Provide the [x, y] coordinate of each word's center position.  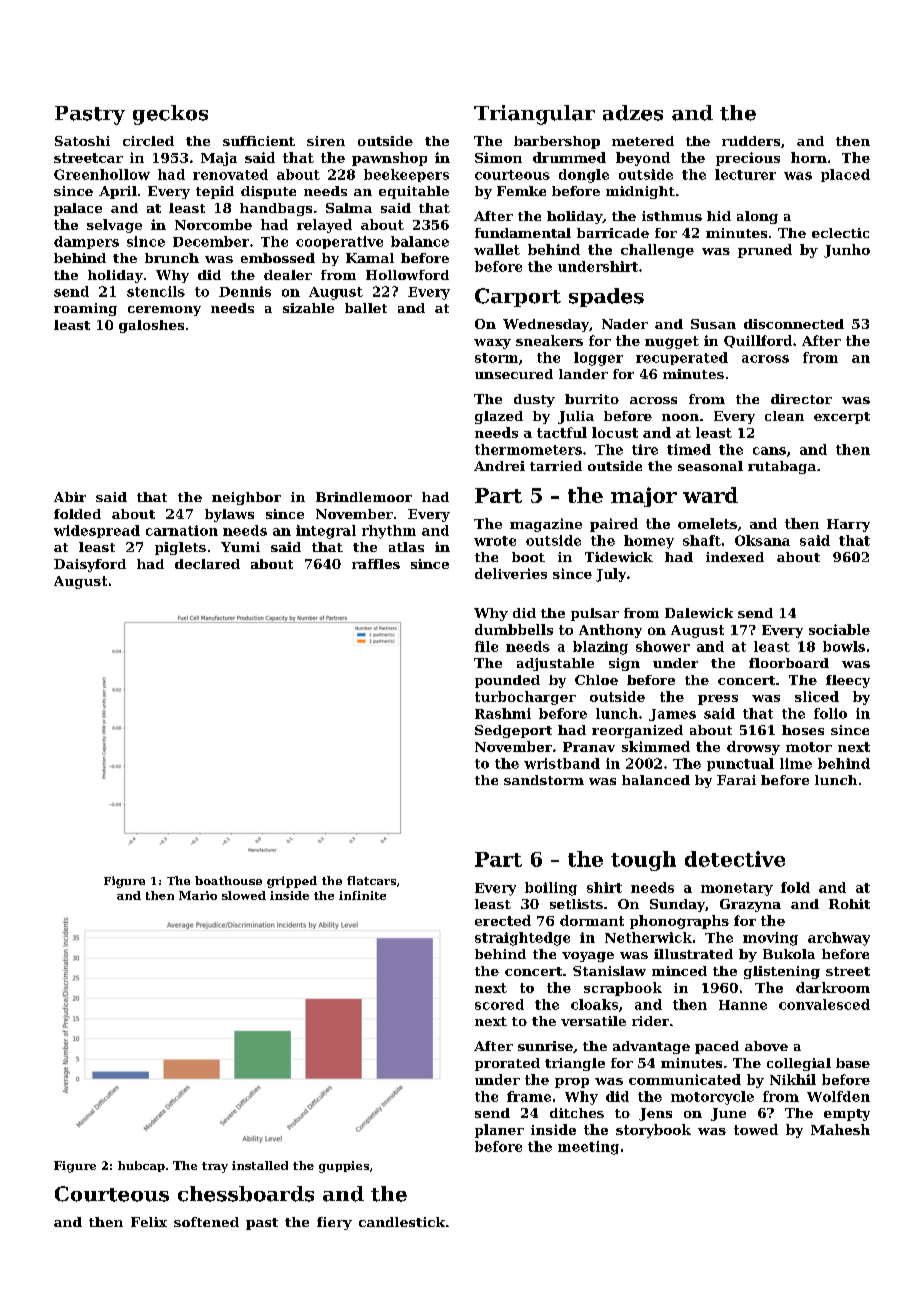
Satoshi [82, 141]
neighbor [246, 498]
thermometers [528, 449]
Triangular [534, 115]
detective [735, 859]
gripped [292, 882]
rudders [751, 141]
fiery [334, 1223]
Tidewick [619, 557]
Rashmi [503, 713]
